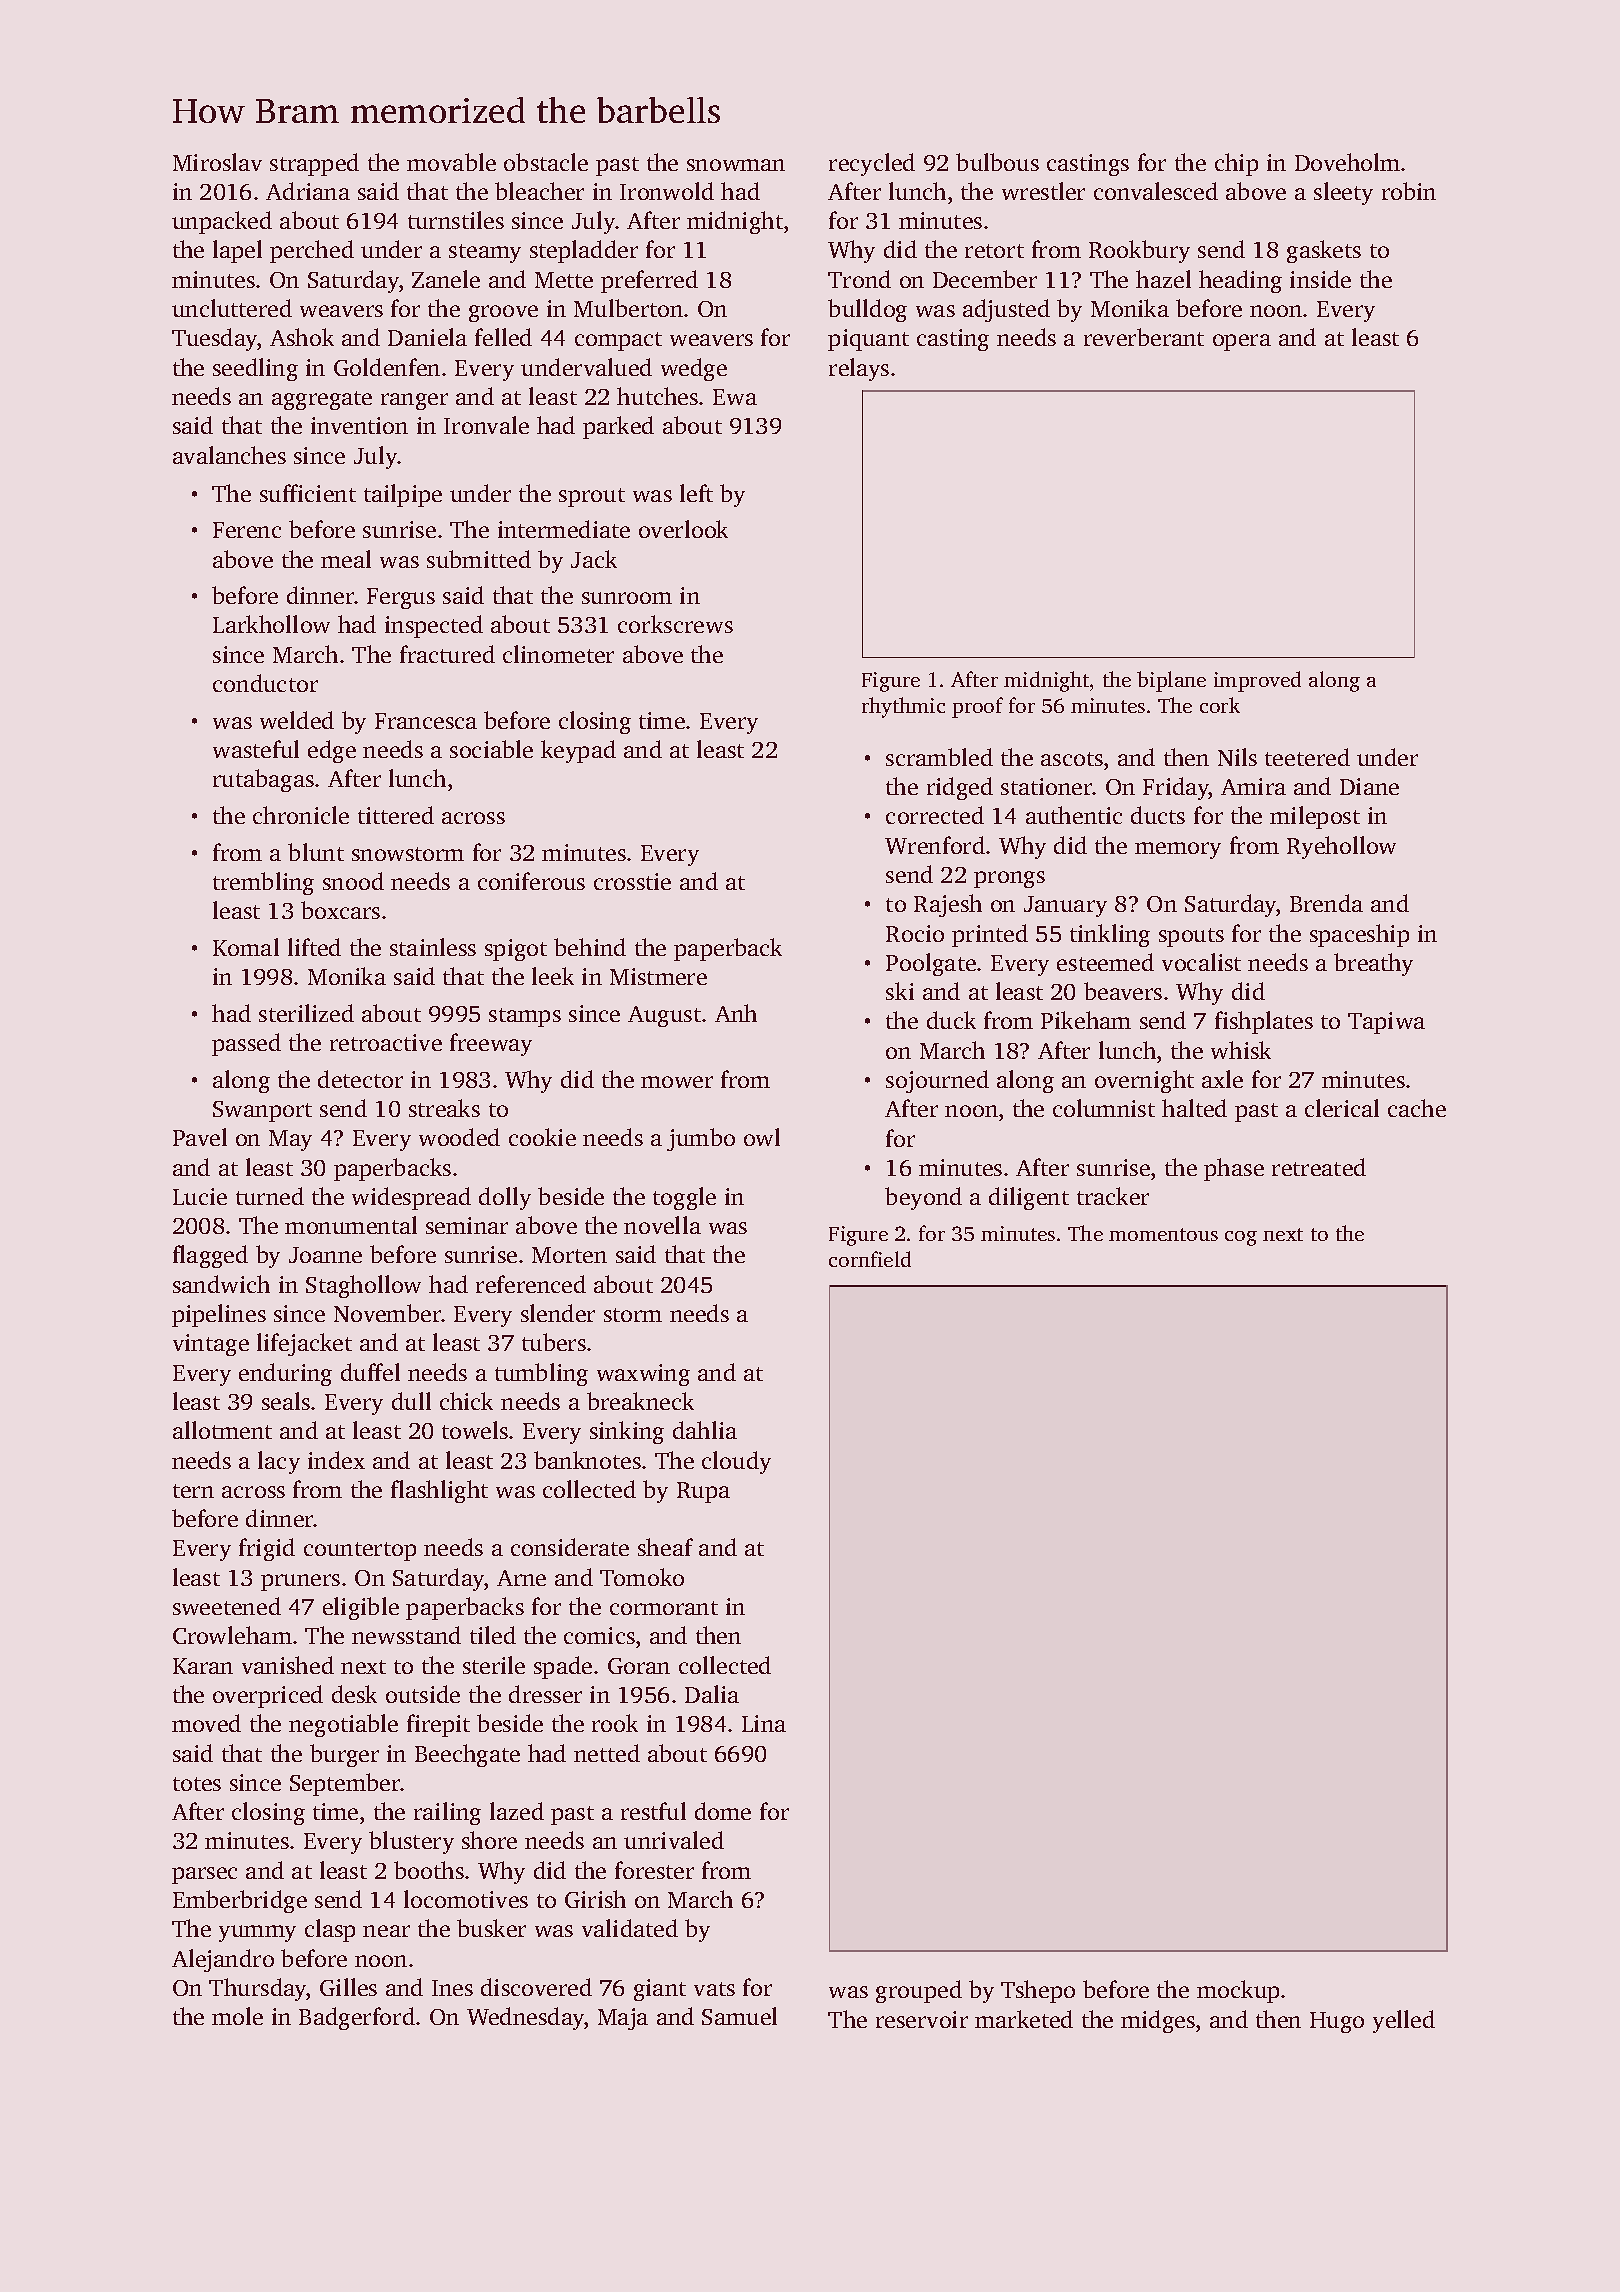 Image resolution: width=1620 pixels, height=2292 pixels. Describe the element at coordinates (1144, 337) in the page. I see `reverberant` at that location.
